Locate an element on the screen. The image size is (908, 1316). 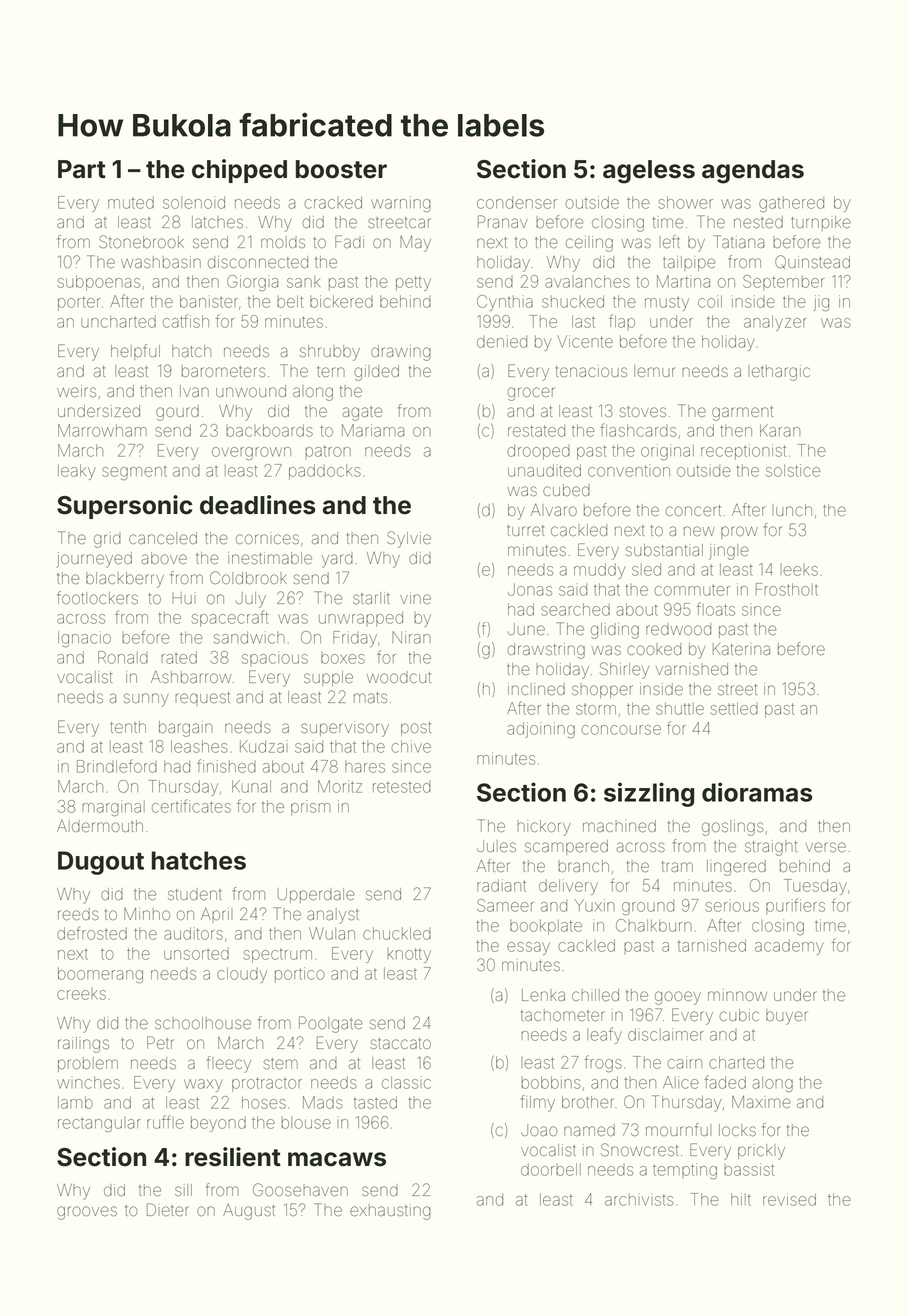
agendas is located at coordinates (753, 172).
